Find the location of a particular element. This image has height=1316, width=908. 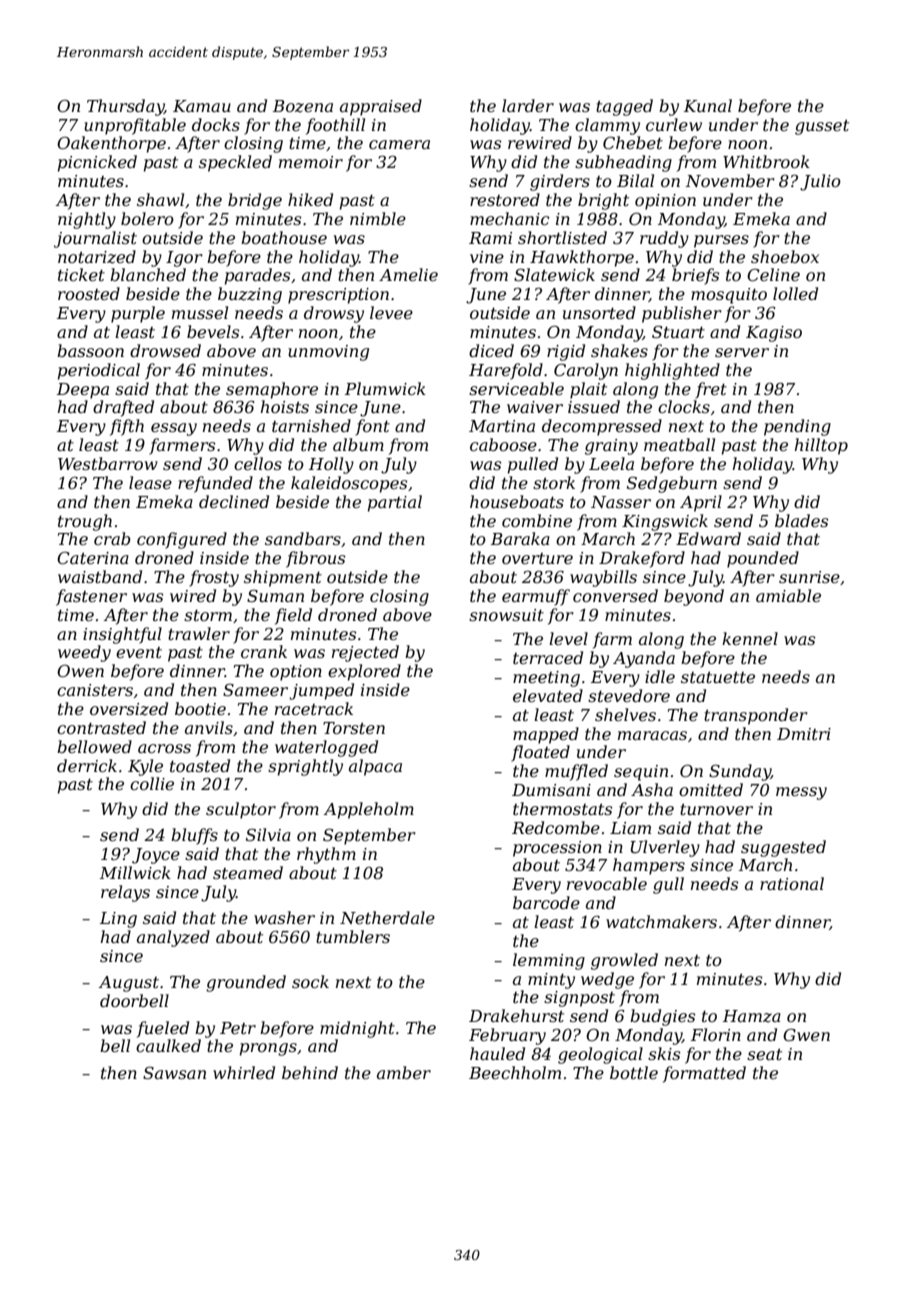

appraised is located at coordinates (381, 107).
